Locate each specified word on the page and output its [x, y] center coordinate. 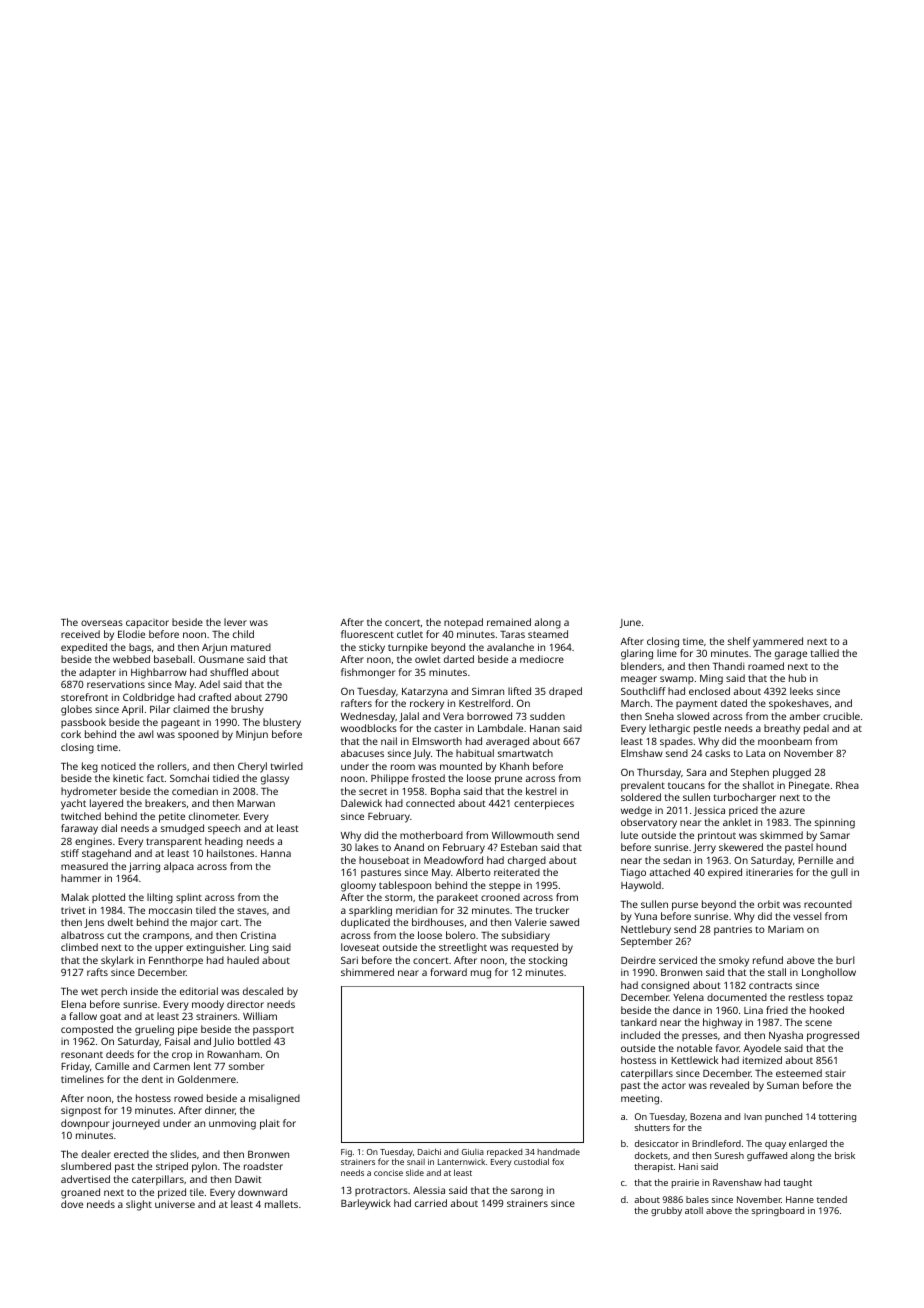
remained [509, 622]
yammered [778, 642]
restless [806, 997]
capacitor [147, 624]
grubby [666, 1211]
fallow [83, 1016]
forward [449, 972]
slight [139, 1205]
